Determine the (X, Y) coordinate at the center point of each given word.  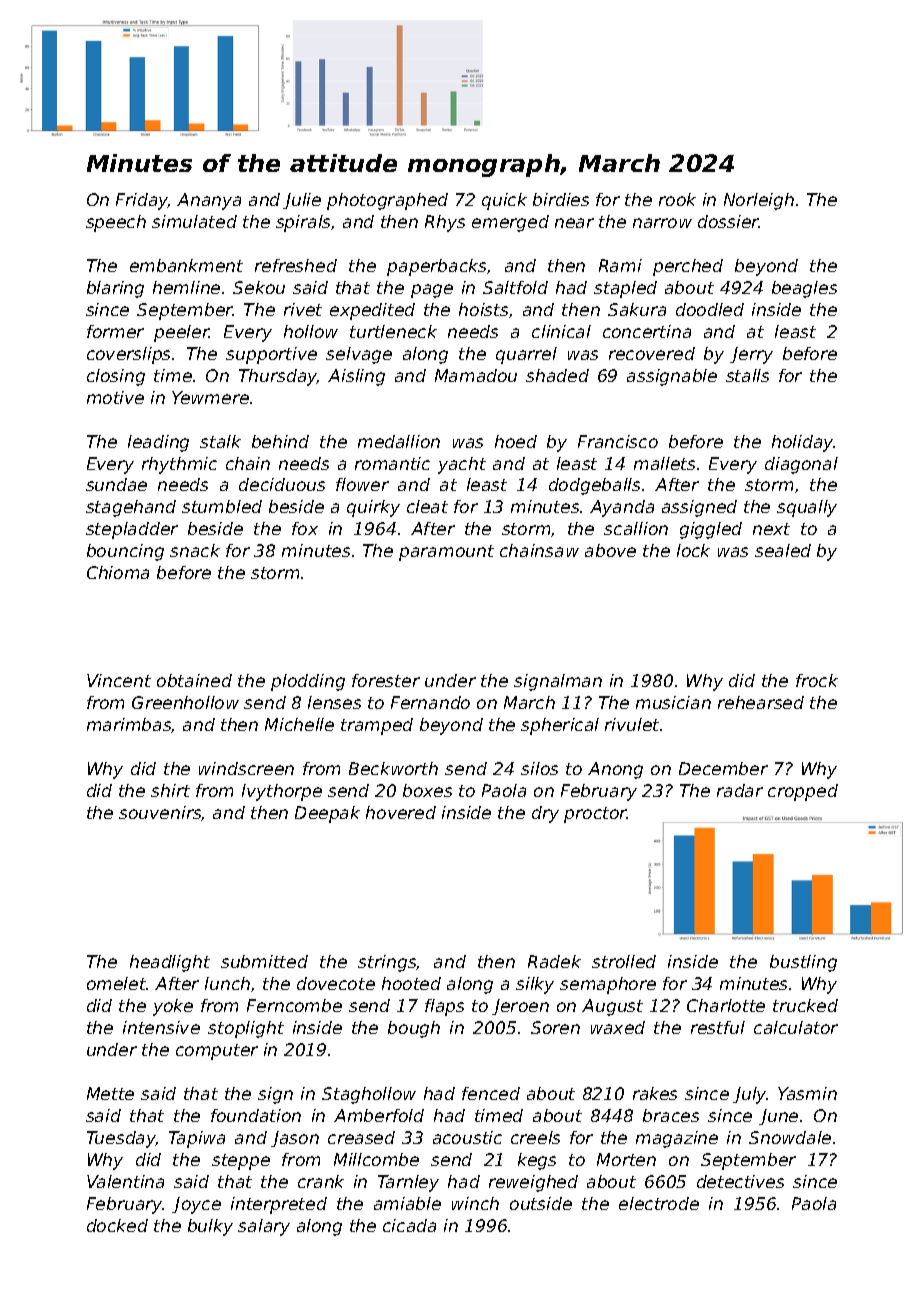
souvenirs (160, 813)
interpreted (279, 1205)
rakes (655, 1093)
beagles (804, 289)
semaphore (608, 985)
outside (541, 1203)
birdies (561, 199)
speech (116, 223)
